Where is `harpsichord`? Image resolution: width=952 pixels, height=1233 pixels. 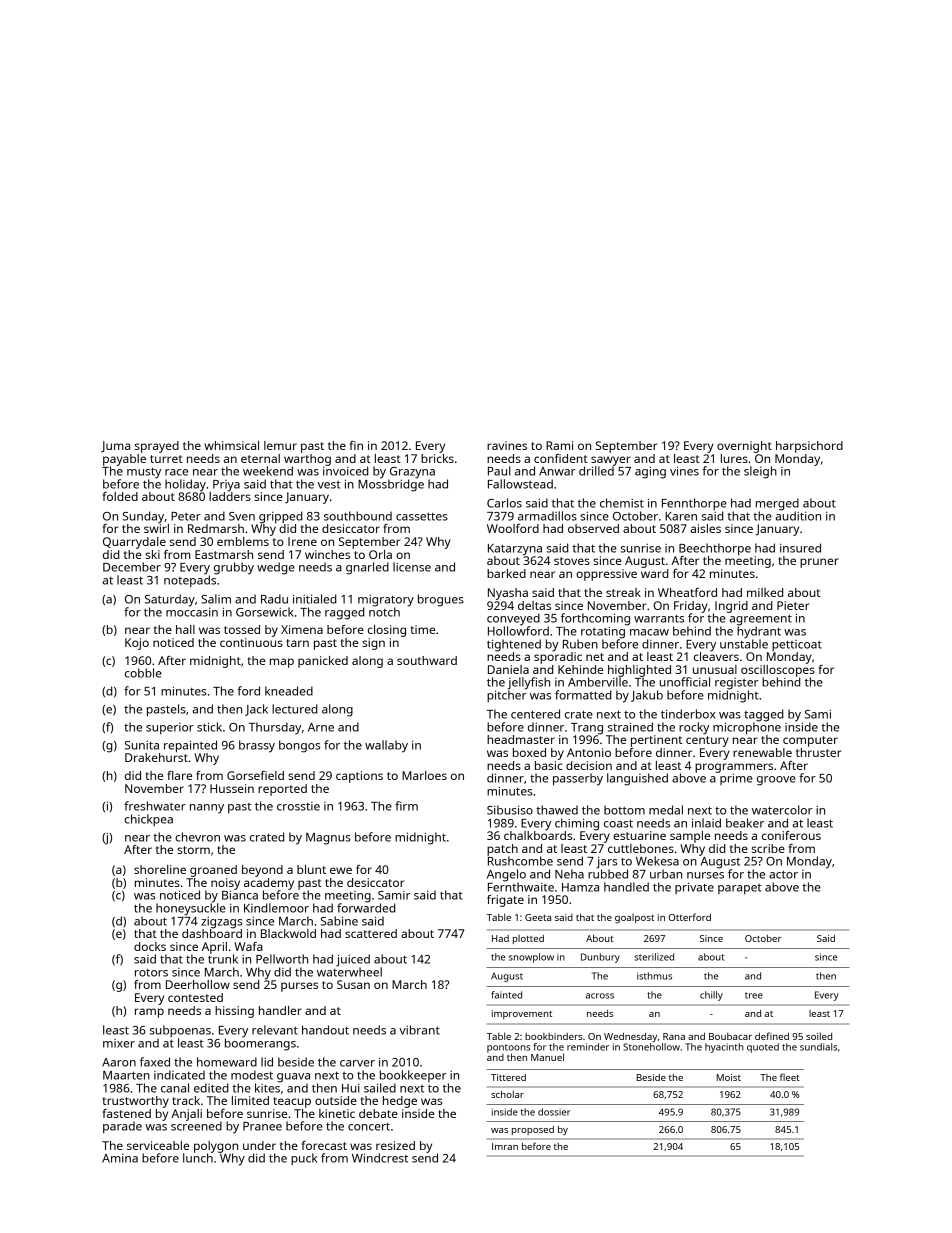 harpsichord is located at coordinates (809, 447).
